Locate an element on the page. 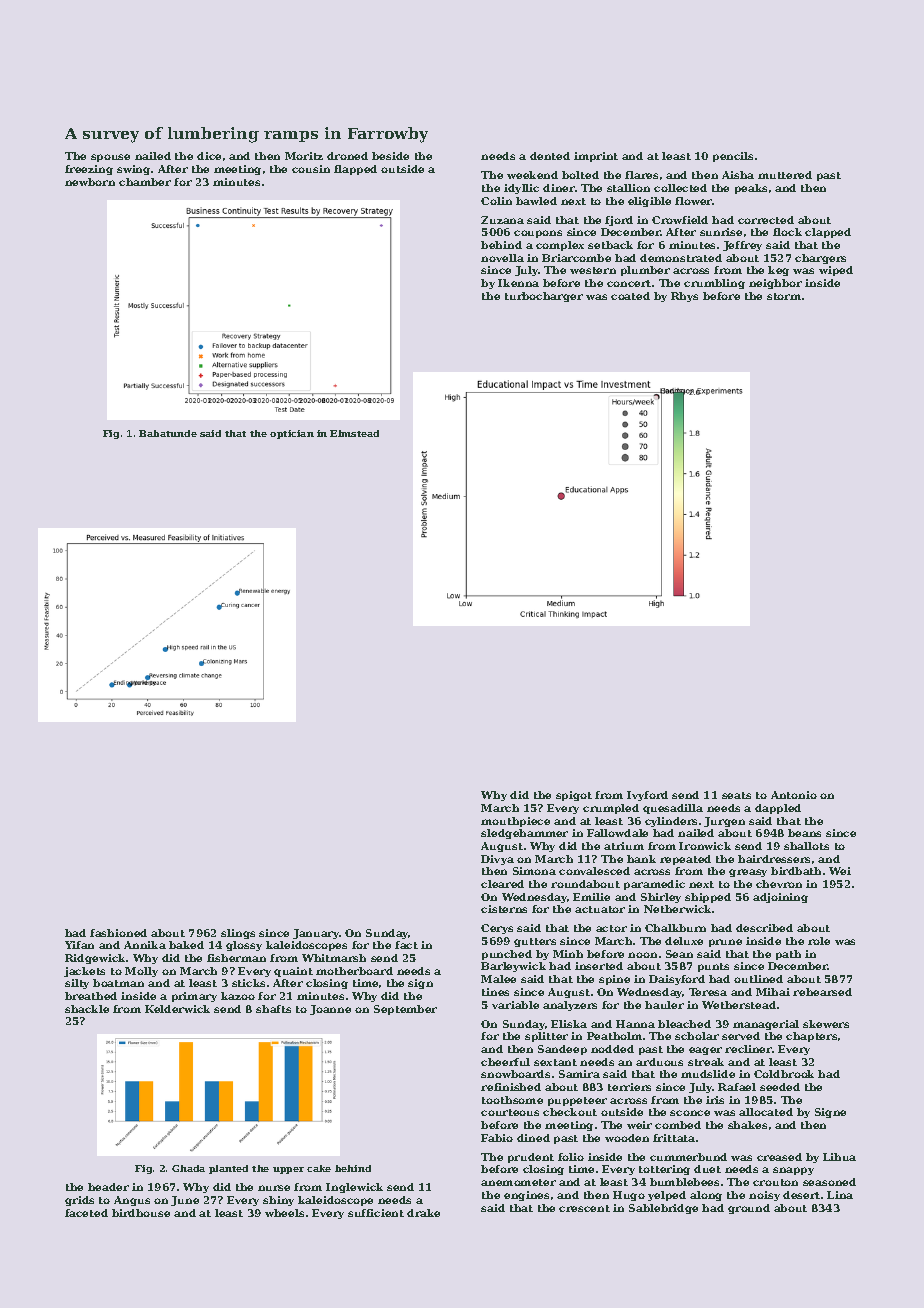 Image resolution: width=924 pixels, height=1308 pixels. coated is located at coordinates (630, 296).
